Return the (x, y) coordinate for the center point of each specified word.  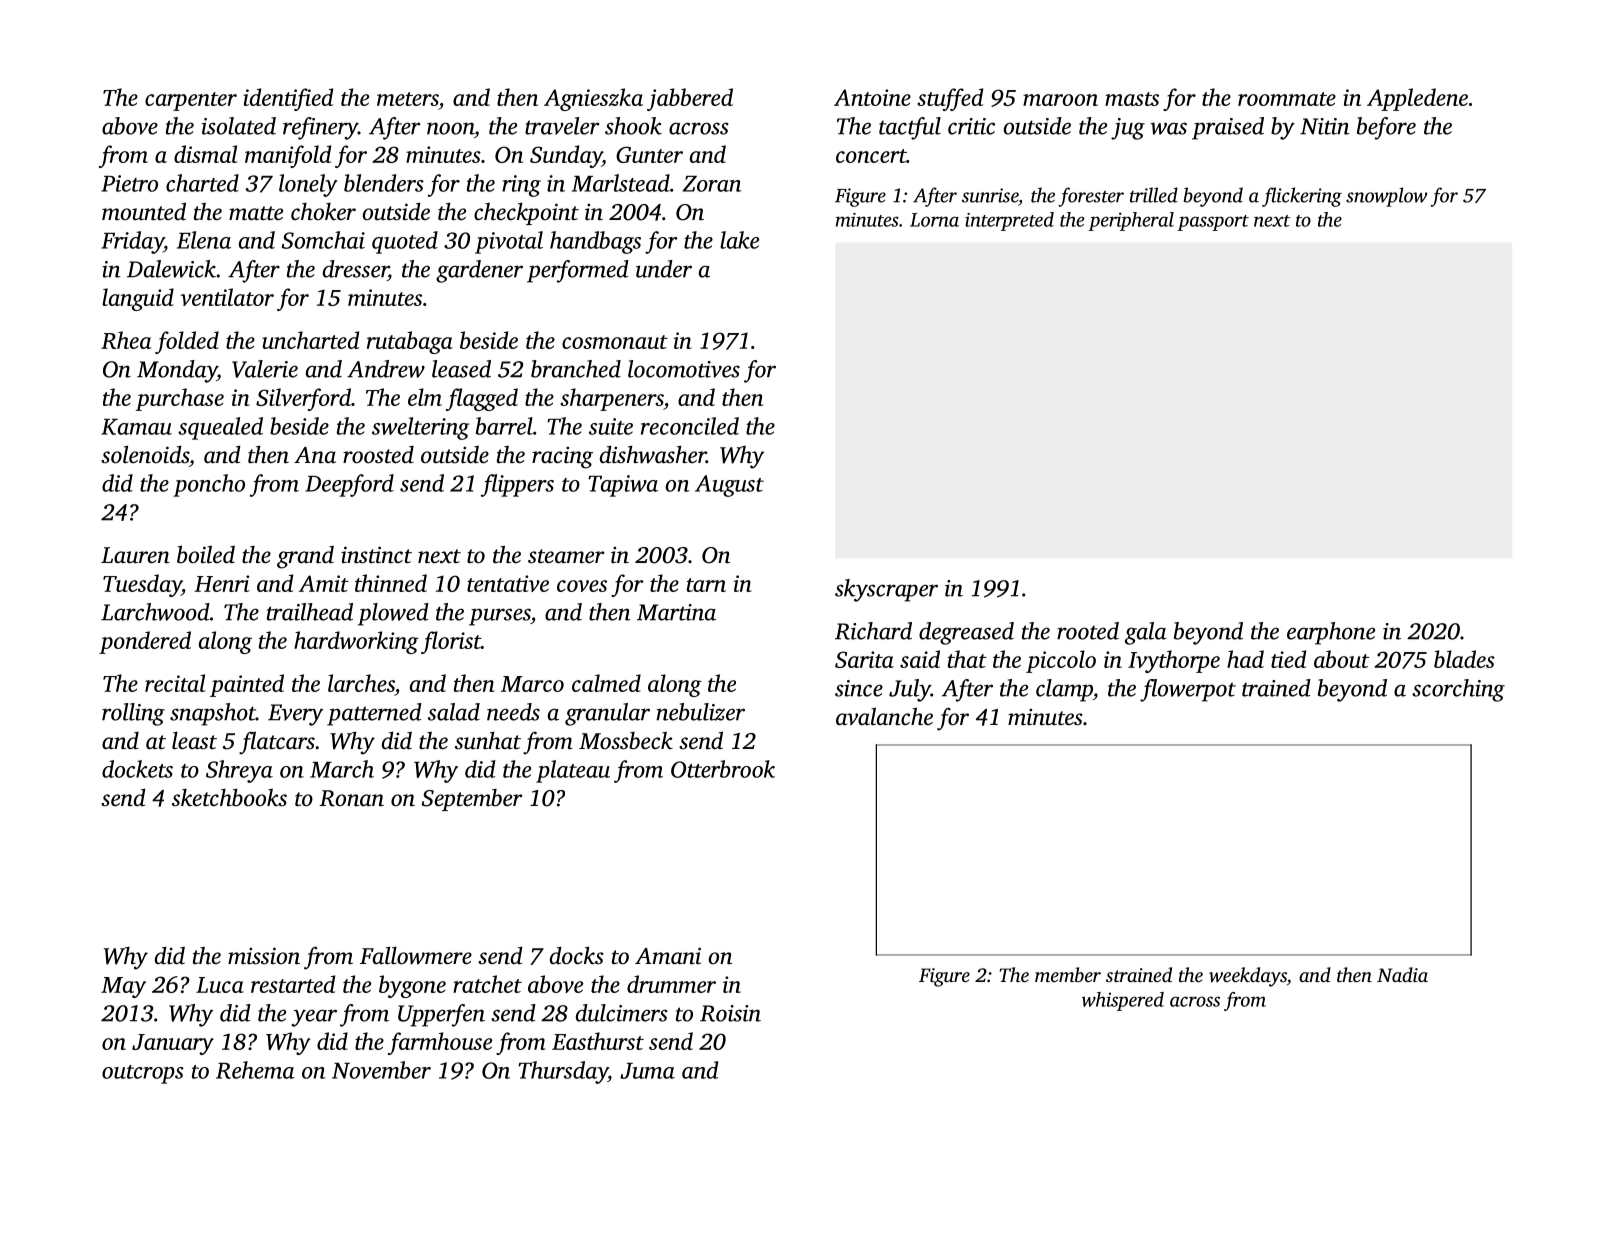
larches (361, 683)
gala (1146, 633)
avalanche (884, 716)
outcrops (143, 1074)
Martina (676, 612)
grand (305, 557)
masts (1132, 99)
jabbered (690, 99)
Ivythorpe (1174, 661)
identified (288, 99)
